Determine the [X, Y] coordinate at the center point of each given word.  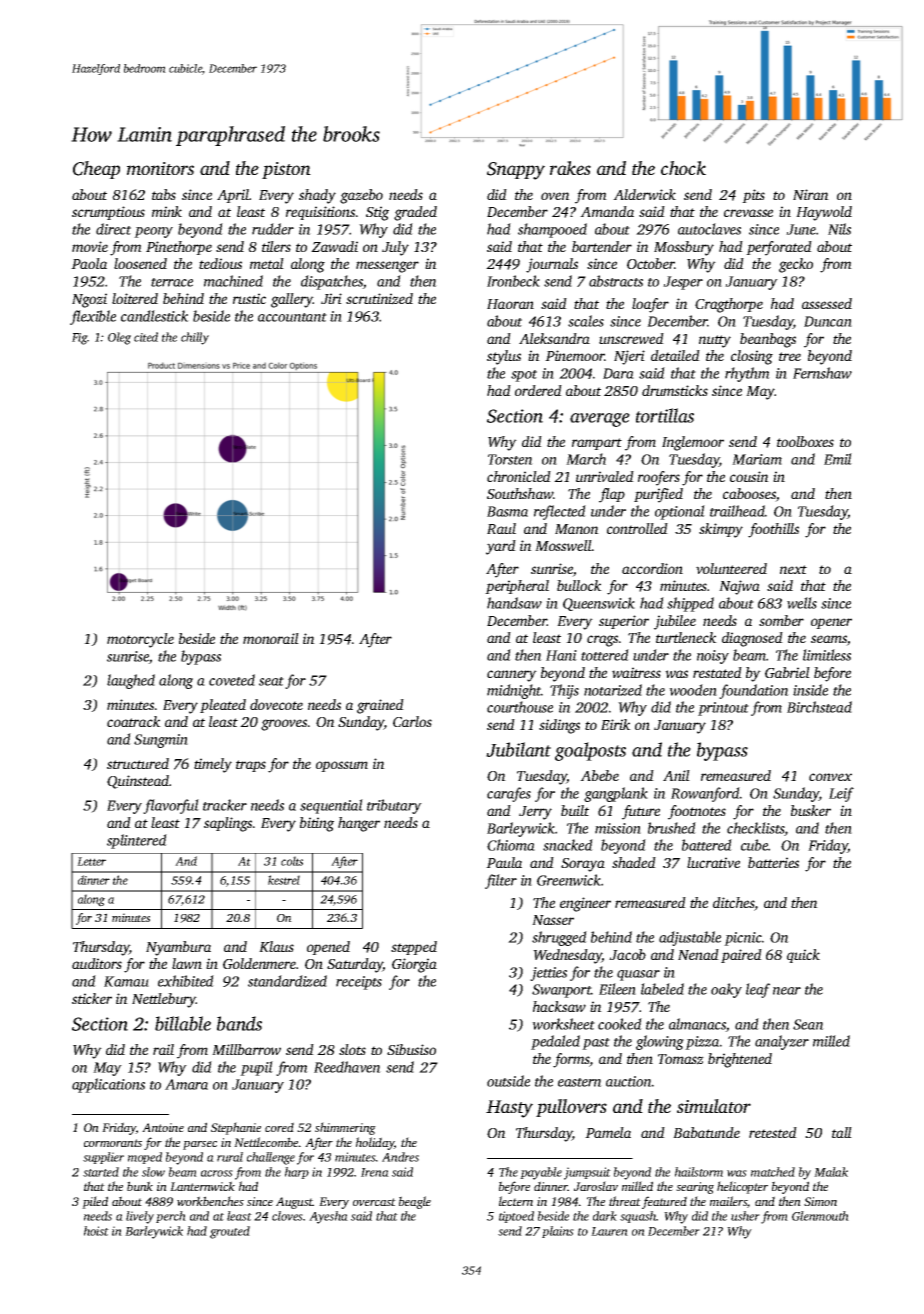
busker [811, 810]
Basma [507, 511]
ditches [734, 904]
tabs [164, 194]
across [217, 1173]
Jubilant [518, 749]
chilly [195, 338]
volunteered [731, 568]
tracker [225, 805]
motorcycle [140, 640]
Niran [811, 194]
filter [501, 881]
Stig [377, 213]
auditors [97, 963]
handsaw [514, 603]
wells [802, 603]
